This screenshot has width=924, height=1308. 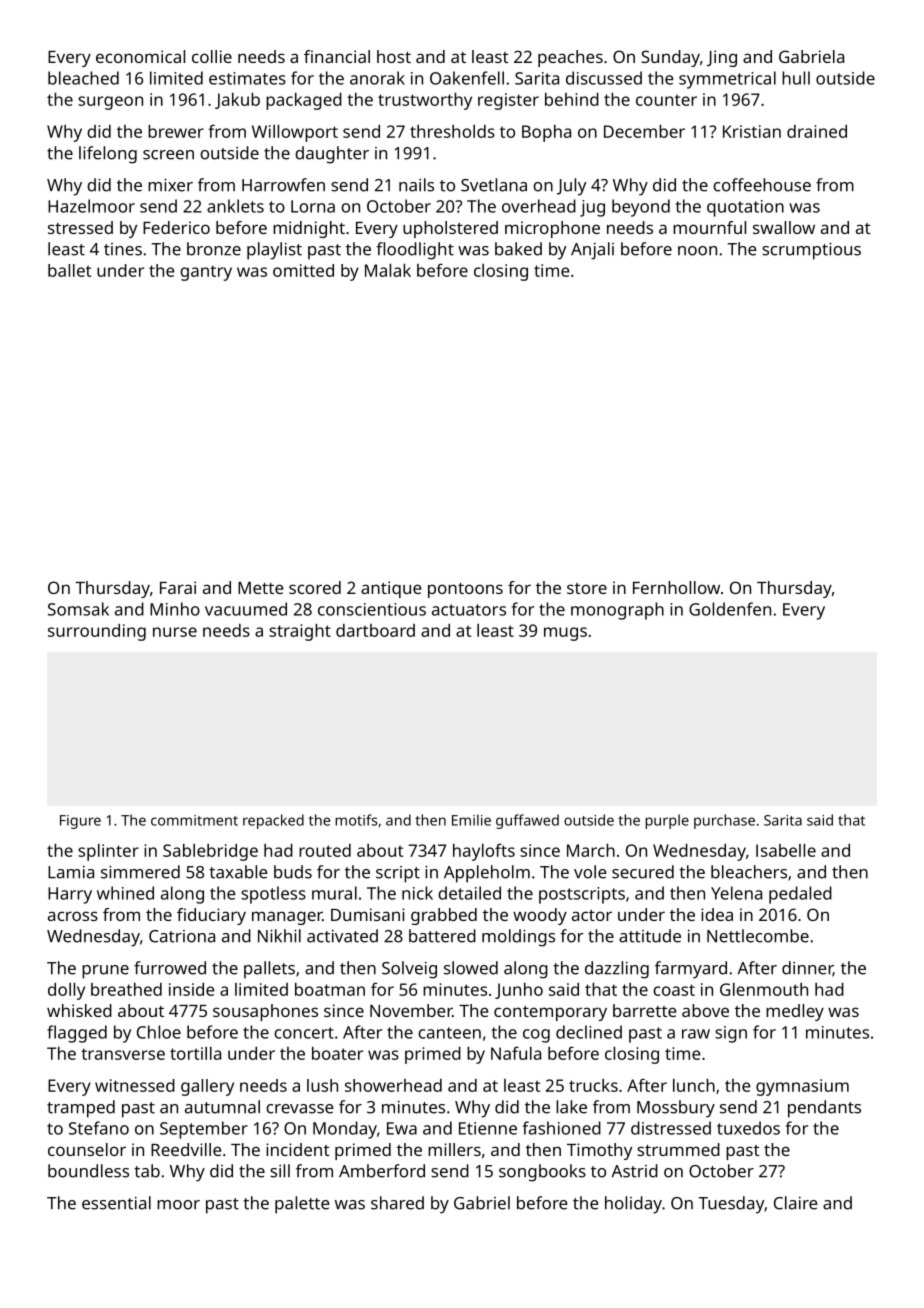 I want to click on collie, so click(x=212, y=56).
